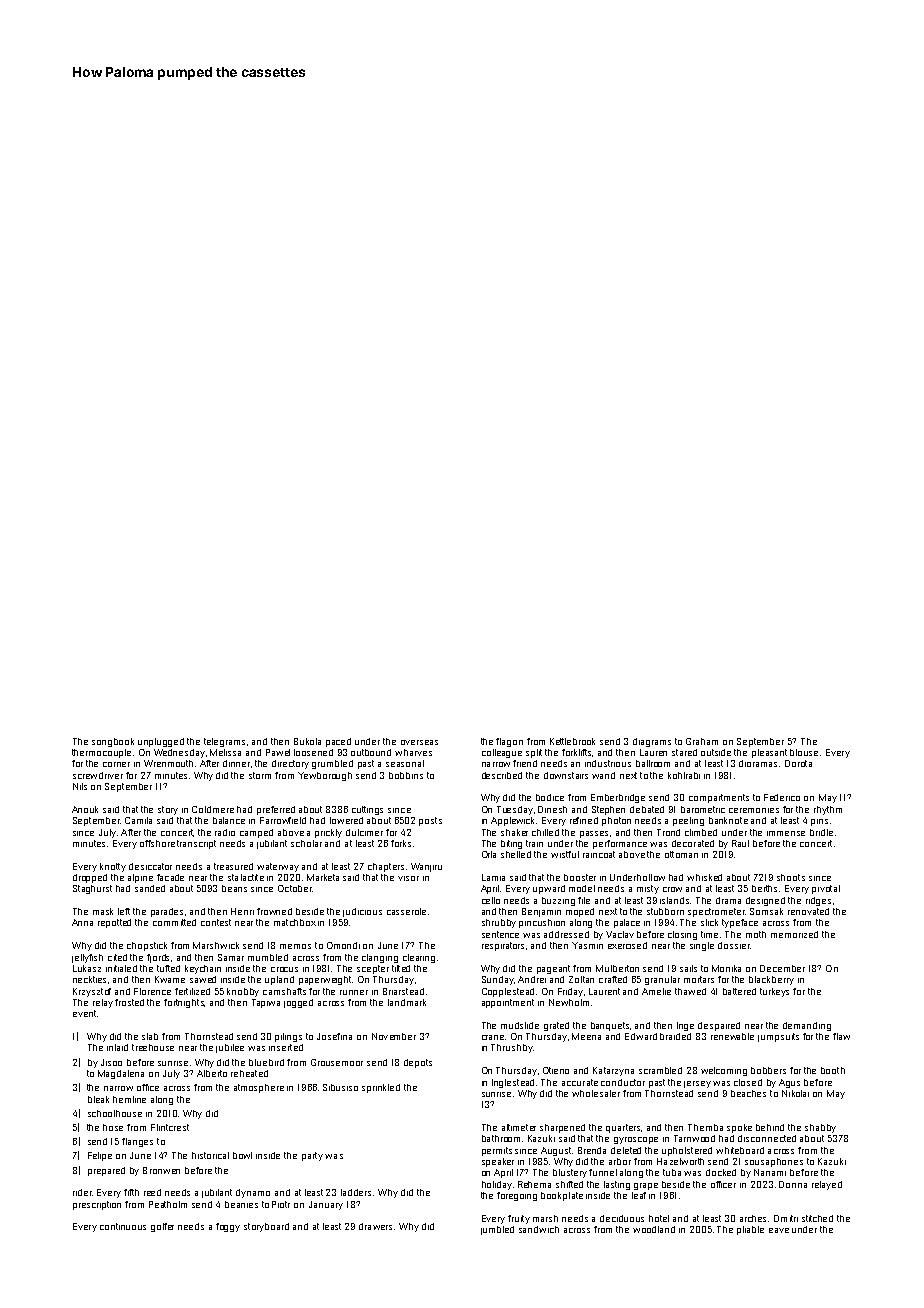  I want to click on judicious, so click(362, 912).
